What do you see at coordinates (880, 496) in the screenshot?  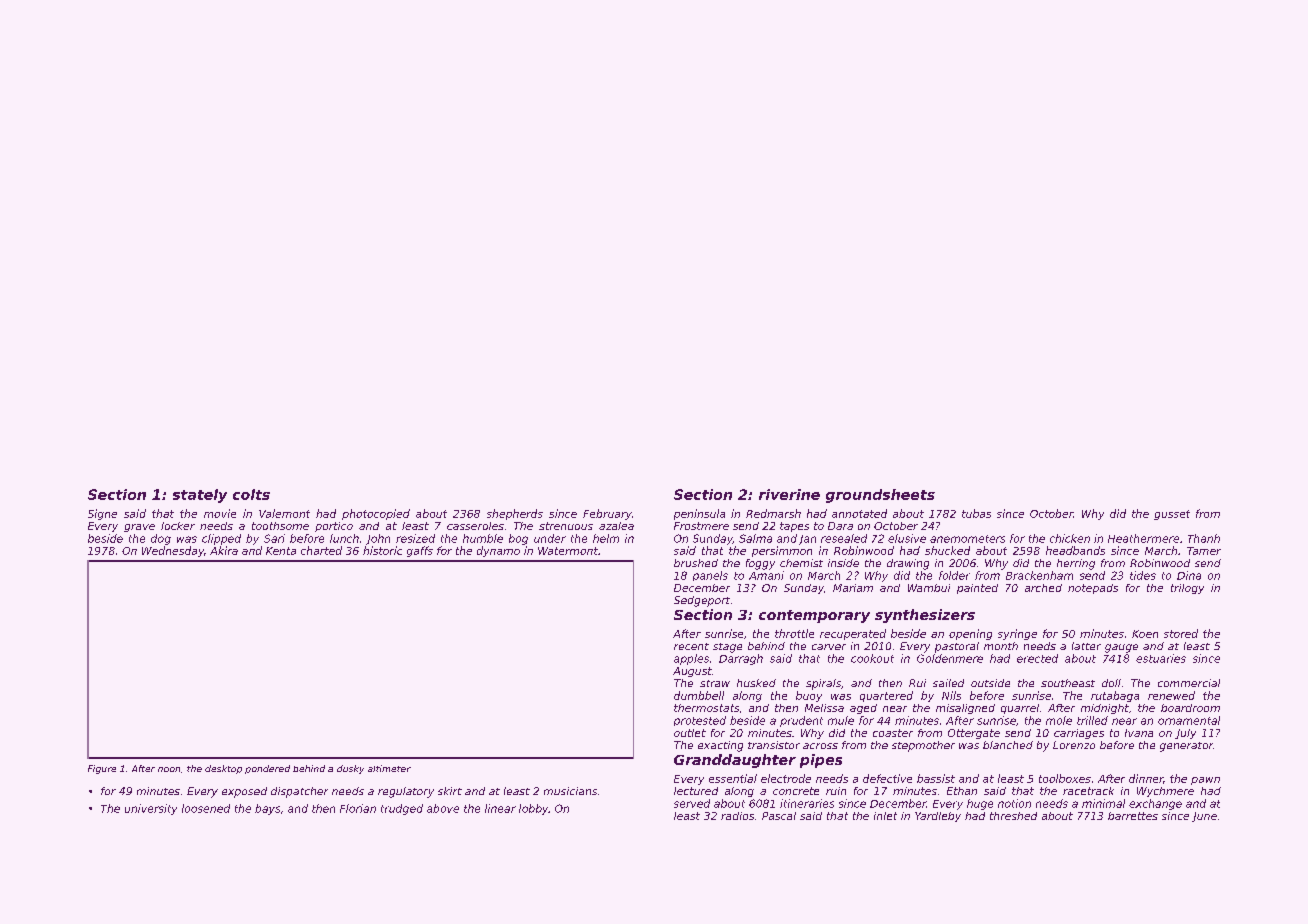 I see `groundsheets` at bounding box center [880, 496].
